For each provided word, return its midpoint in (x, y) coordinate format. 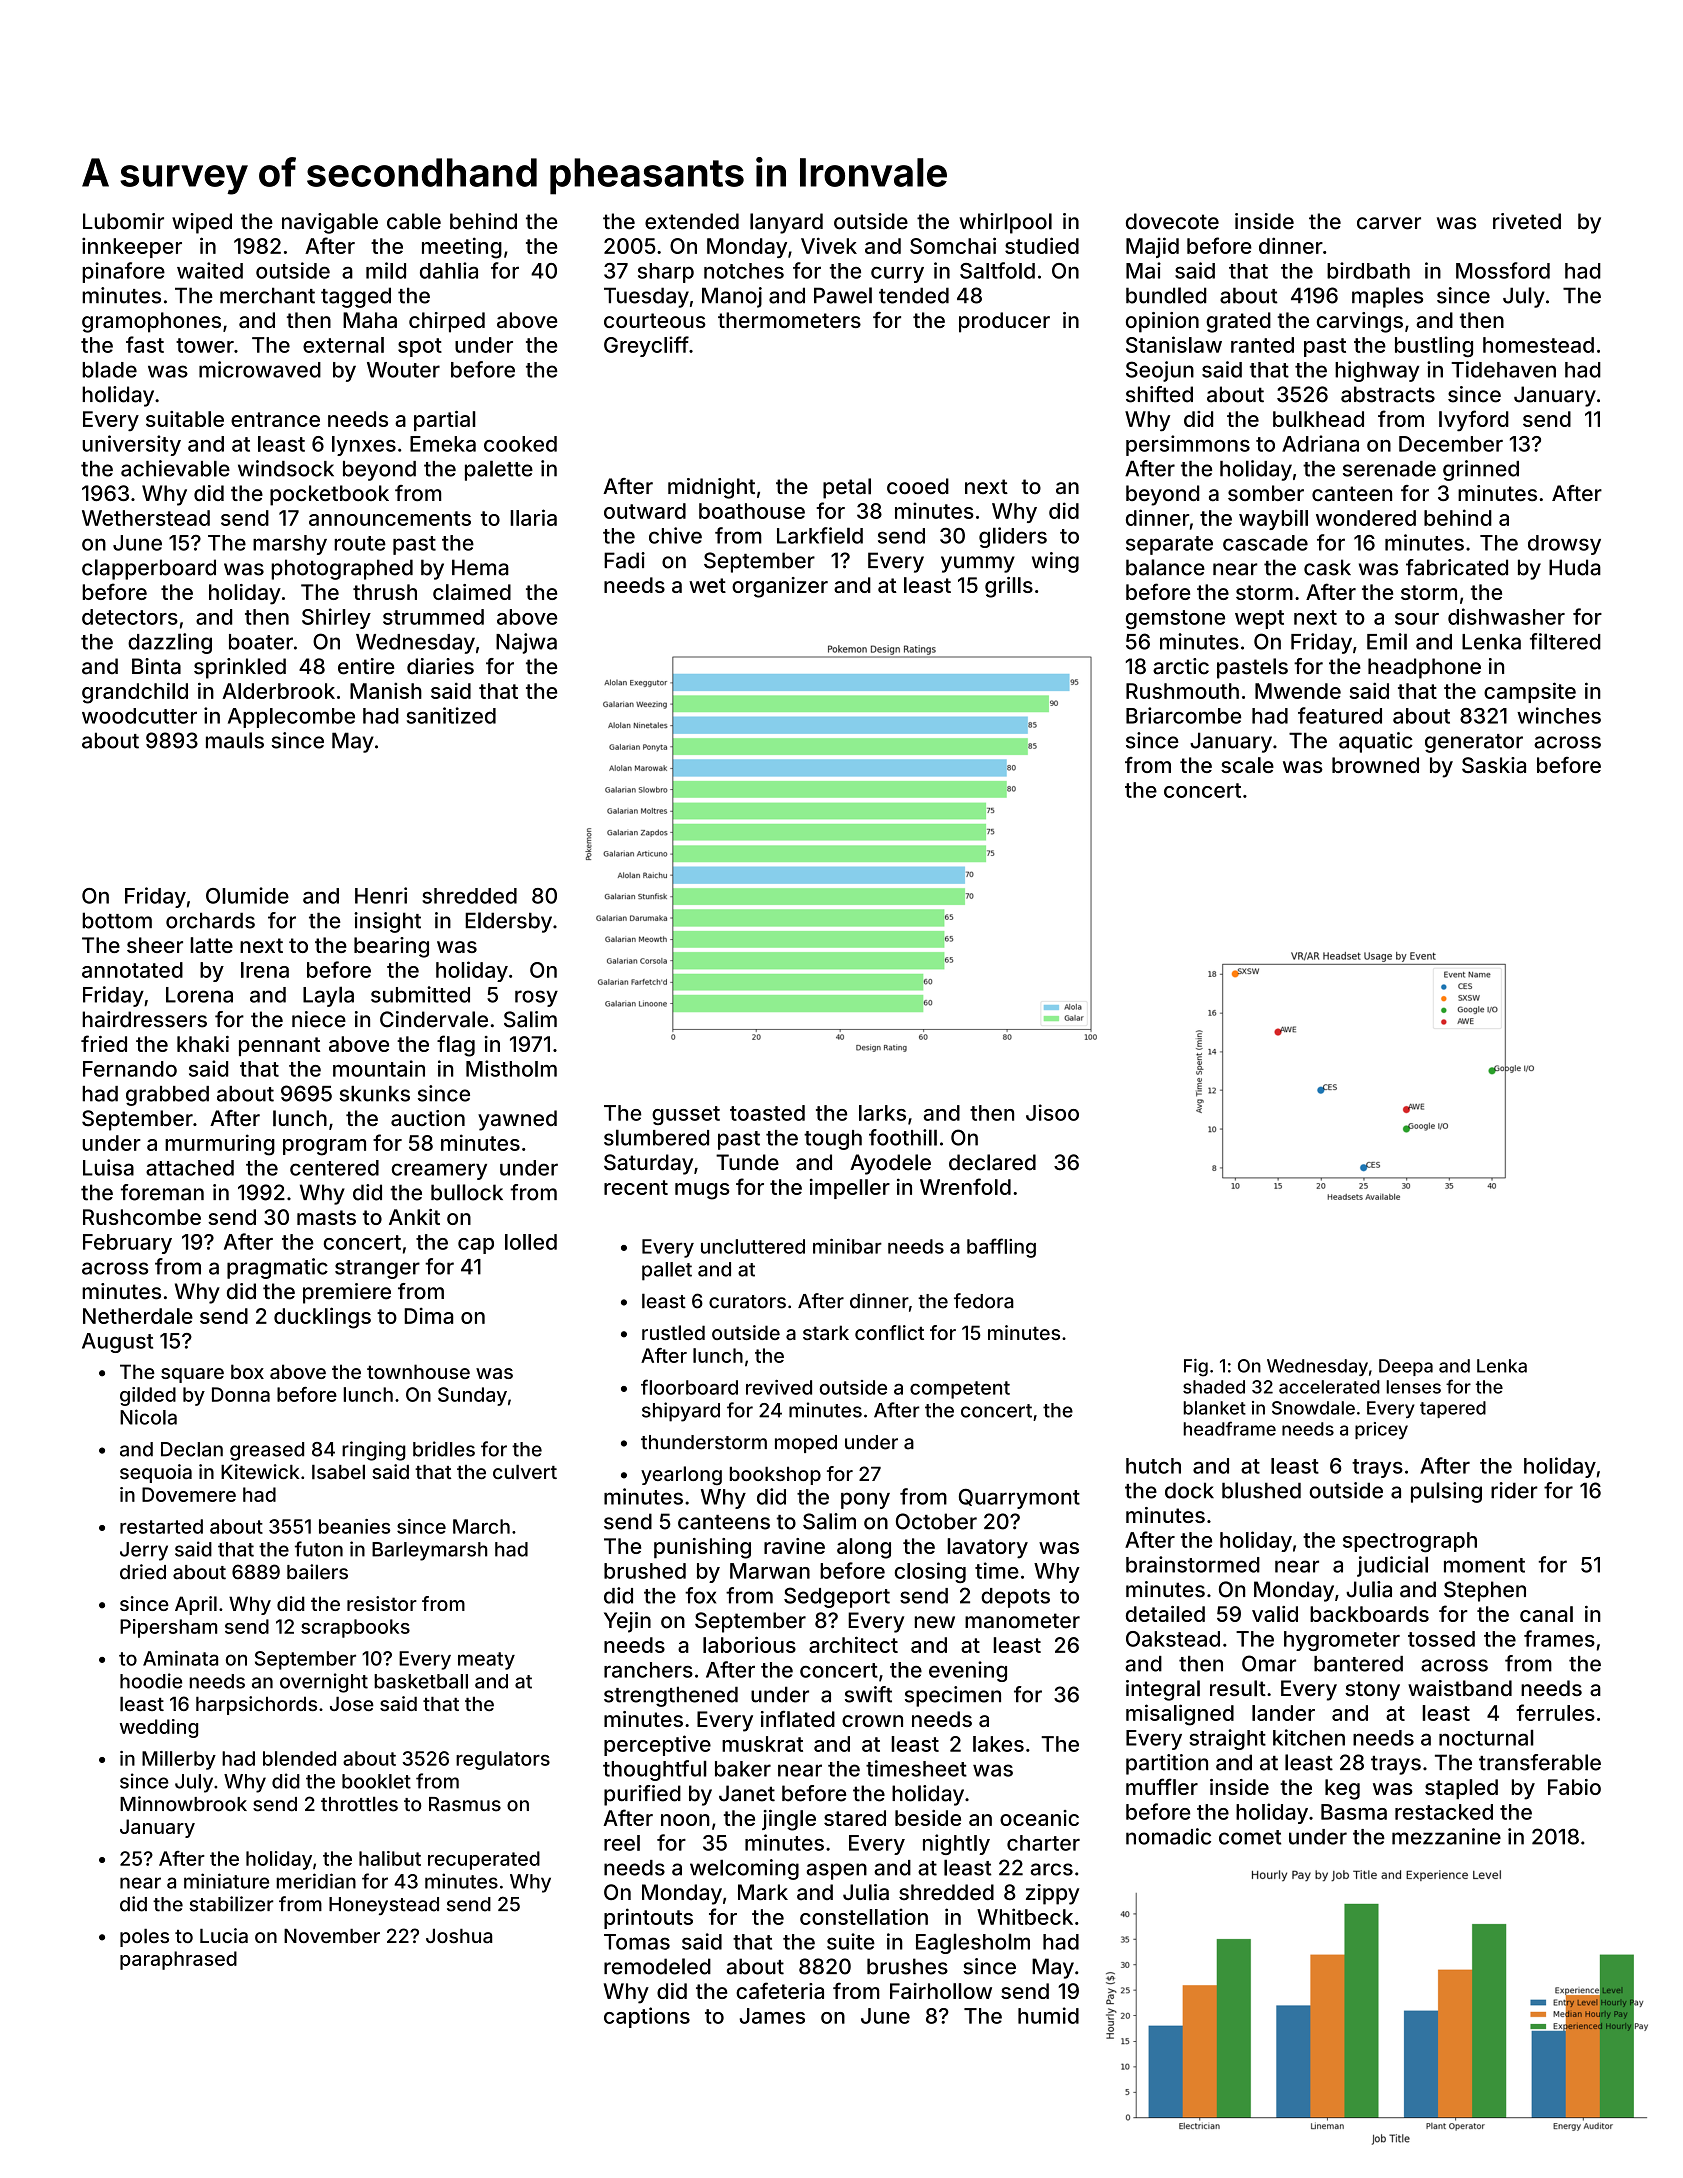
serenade (1389, 469)
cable (414, 221)
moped (806, 1444)
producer (1004, 322)
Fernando (130, 1069)
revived (779, 1387)
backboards (1369, 1614)
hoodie (151, 1681)
